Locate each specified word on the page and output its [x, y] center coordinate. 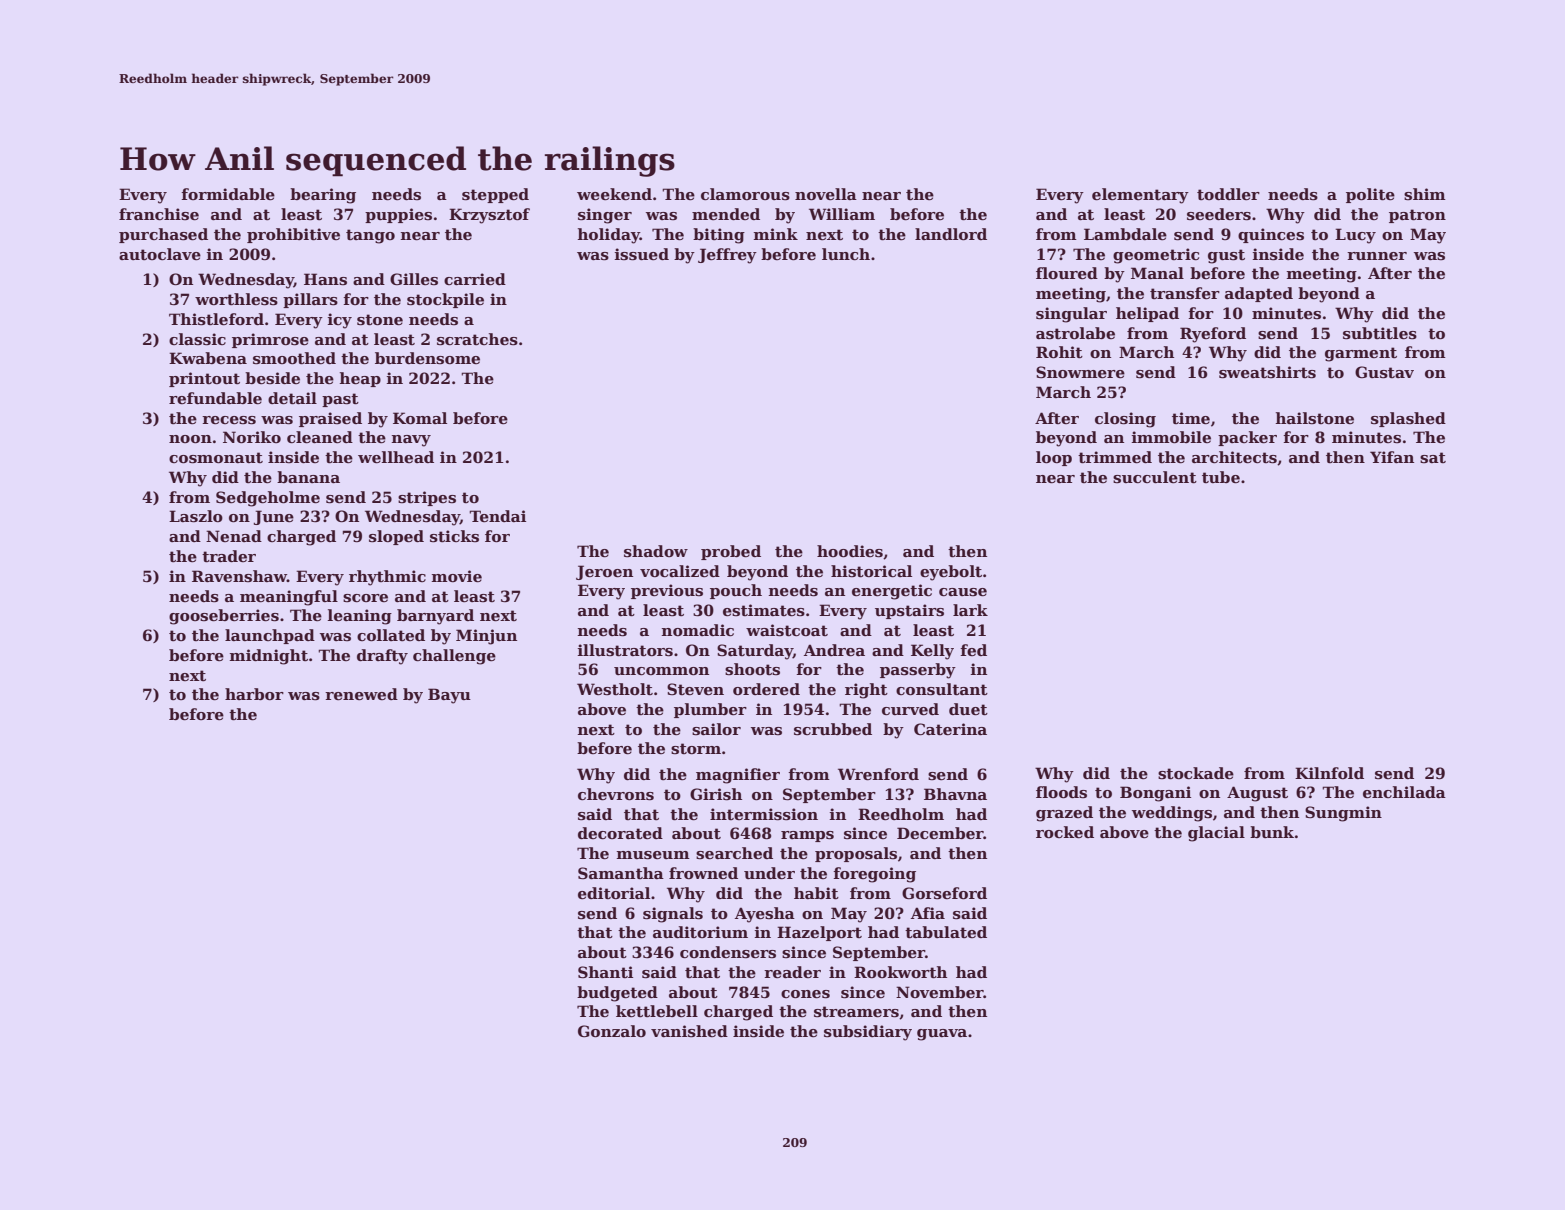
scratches [477, 339]
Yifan [1392, 457]
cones [805, 994]
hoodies [850, 551]
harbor [254, 694]
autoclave [160, 254]
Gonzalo [612, 1031]
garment [1361, 354]
